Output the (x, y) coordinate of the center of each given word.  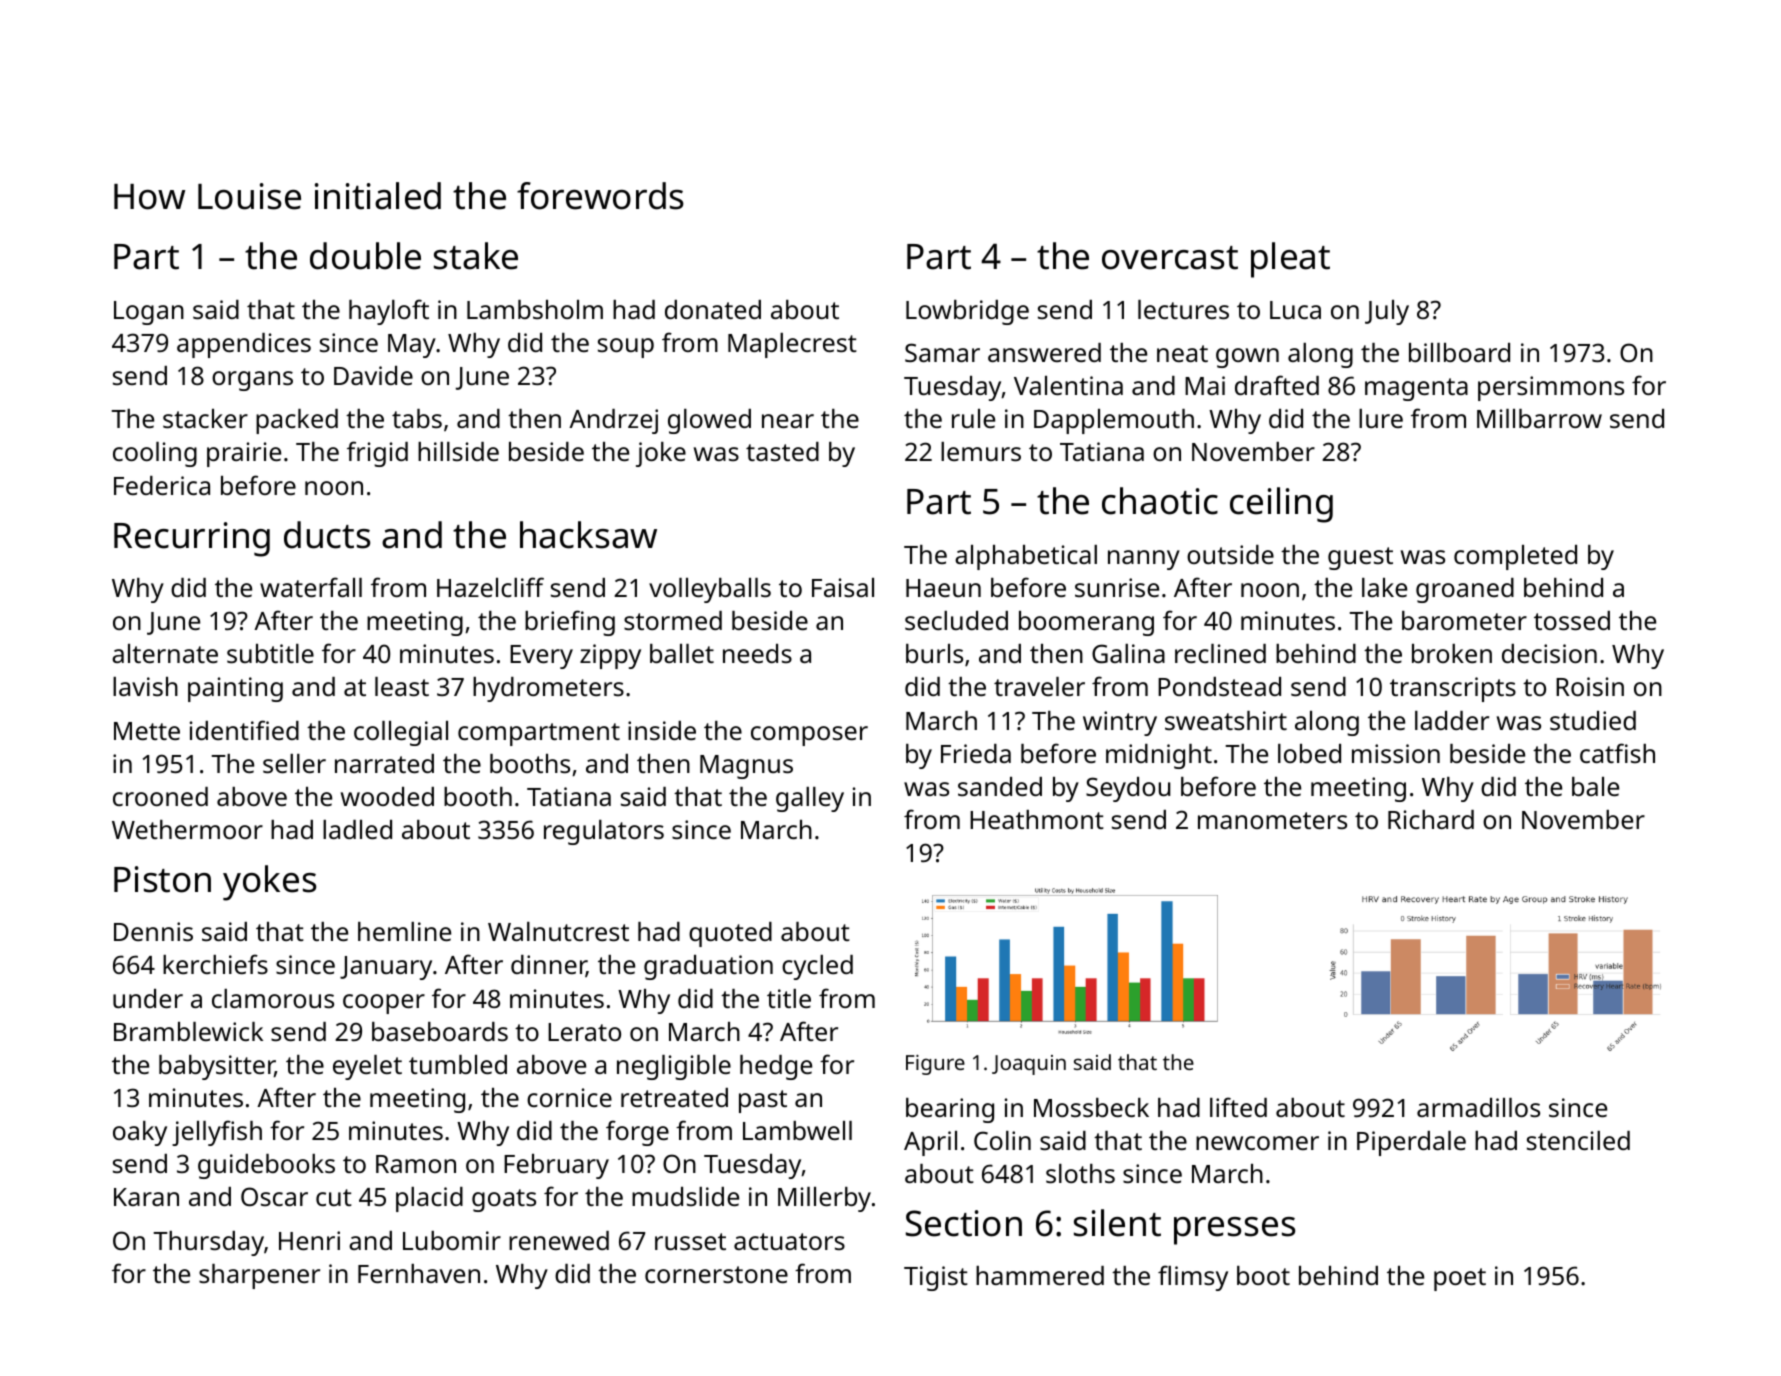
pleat (1290, 260)
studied (1593, 720)
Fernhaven (419, 1273)
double (365, 256)
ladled (357, 829)
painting (235, 689)
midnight (1159, 756)
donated (713, 309)
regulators (604, 832)
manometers (1272, 820)
